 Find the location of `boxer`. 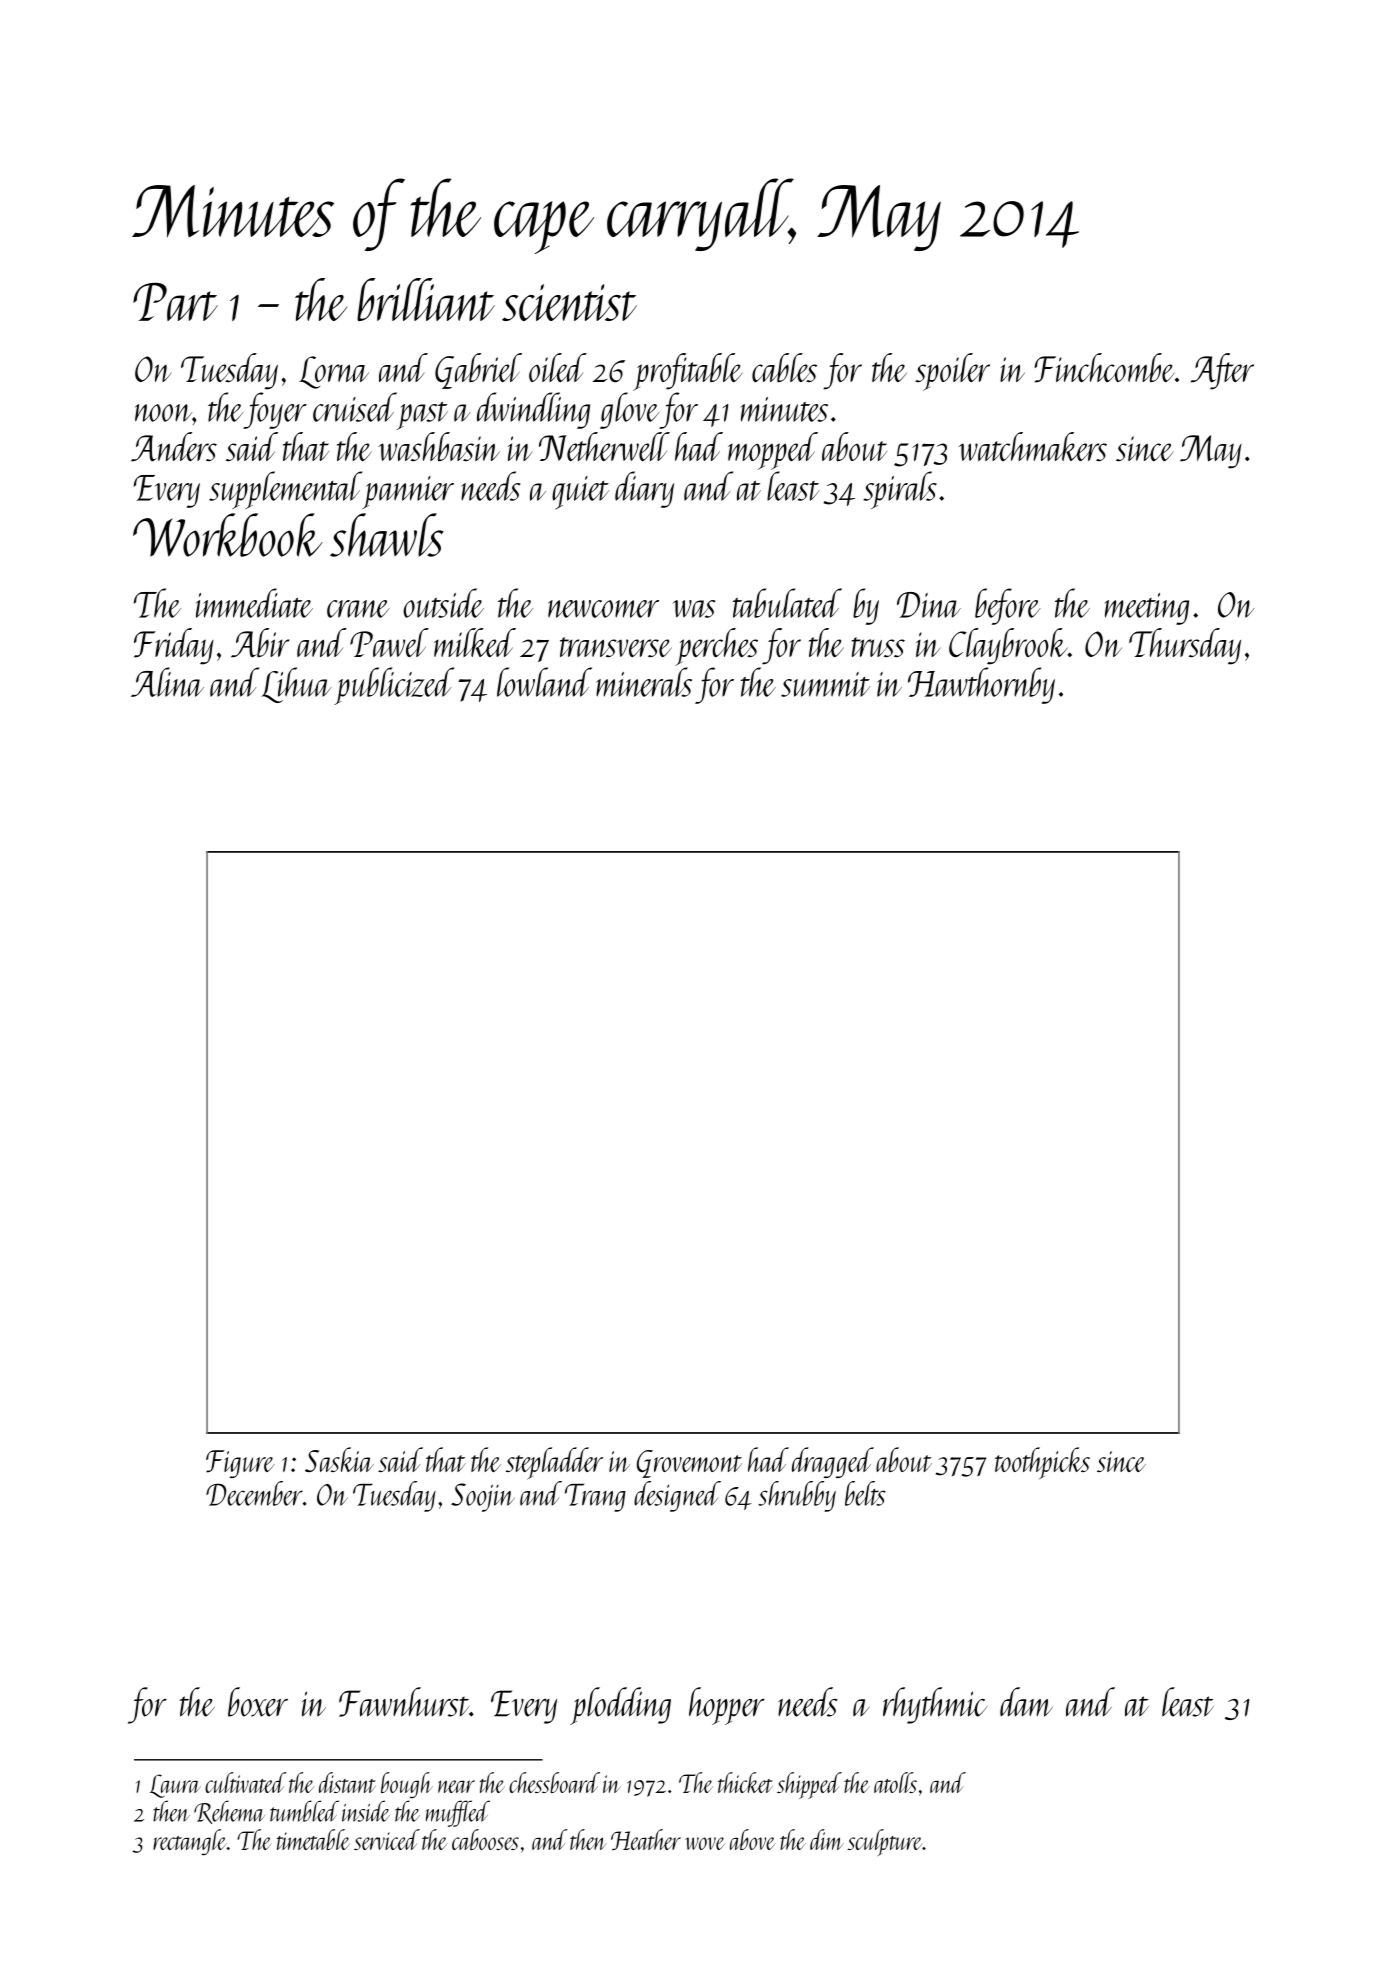

boxer is located at coordinates (258, 1702).
